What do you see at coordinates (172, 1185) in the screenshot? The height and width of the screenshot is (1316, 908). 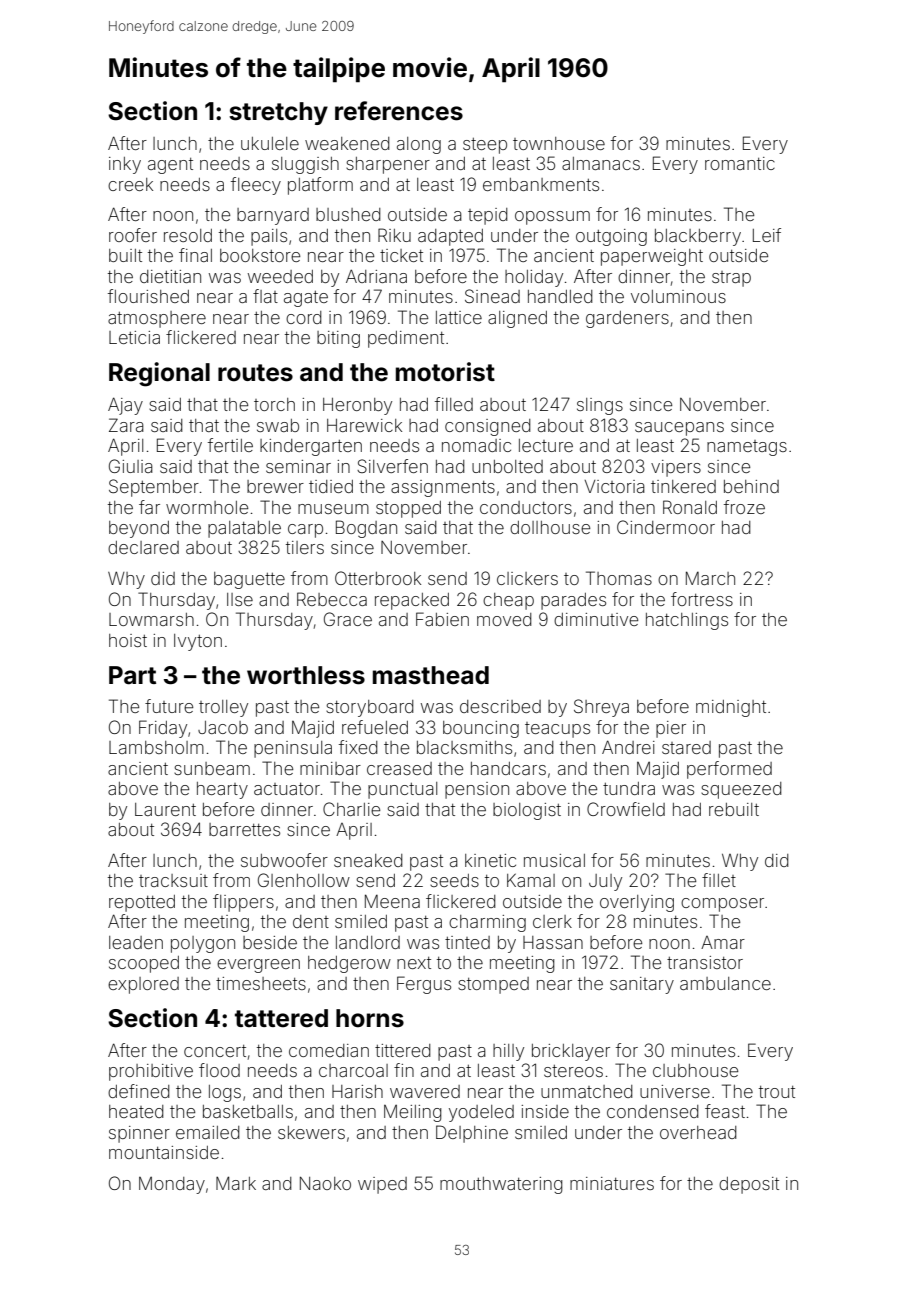 I see `Monday` at bounding box center [172, 1185].
